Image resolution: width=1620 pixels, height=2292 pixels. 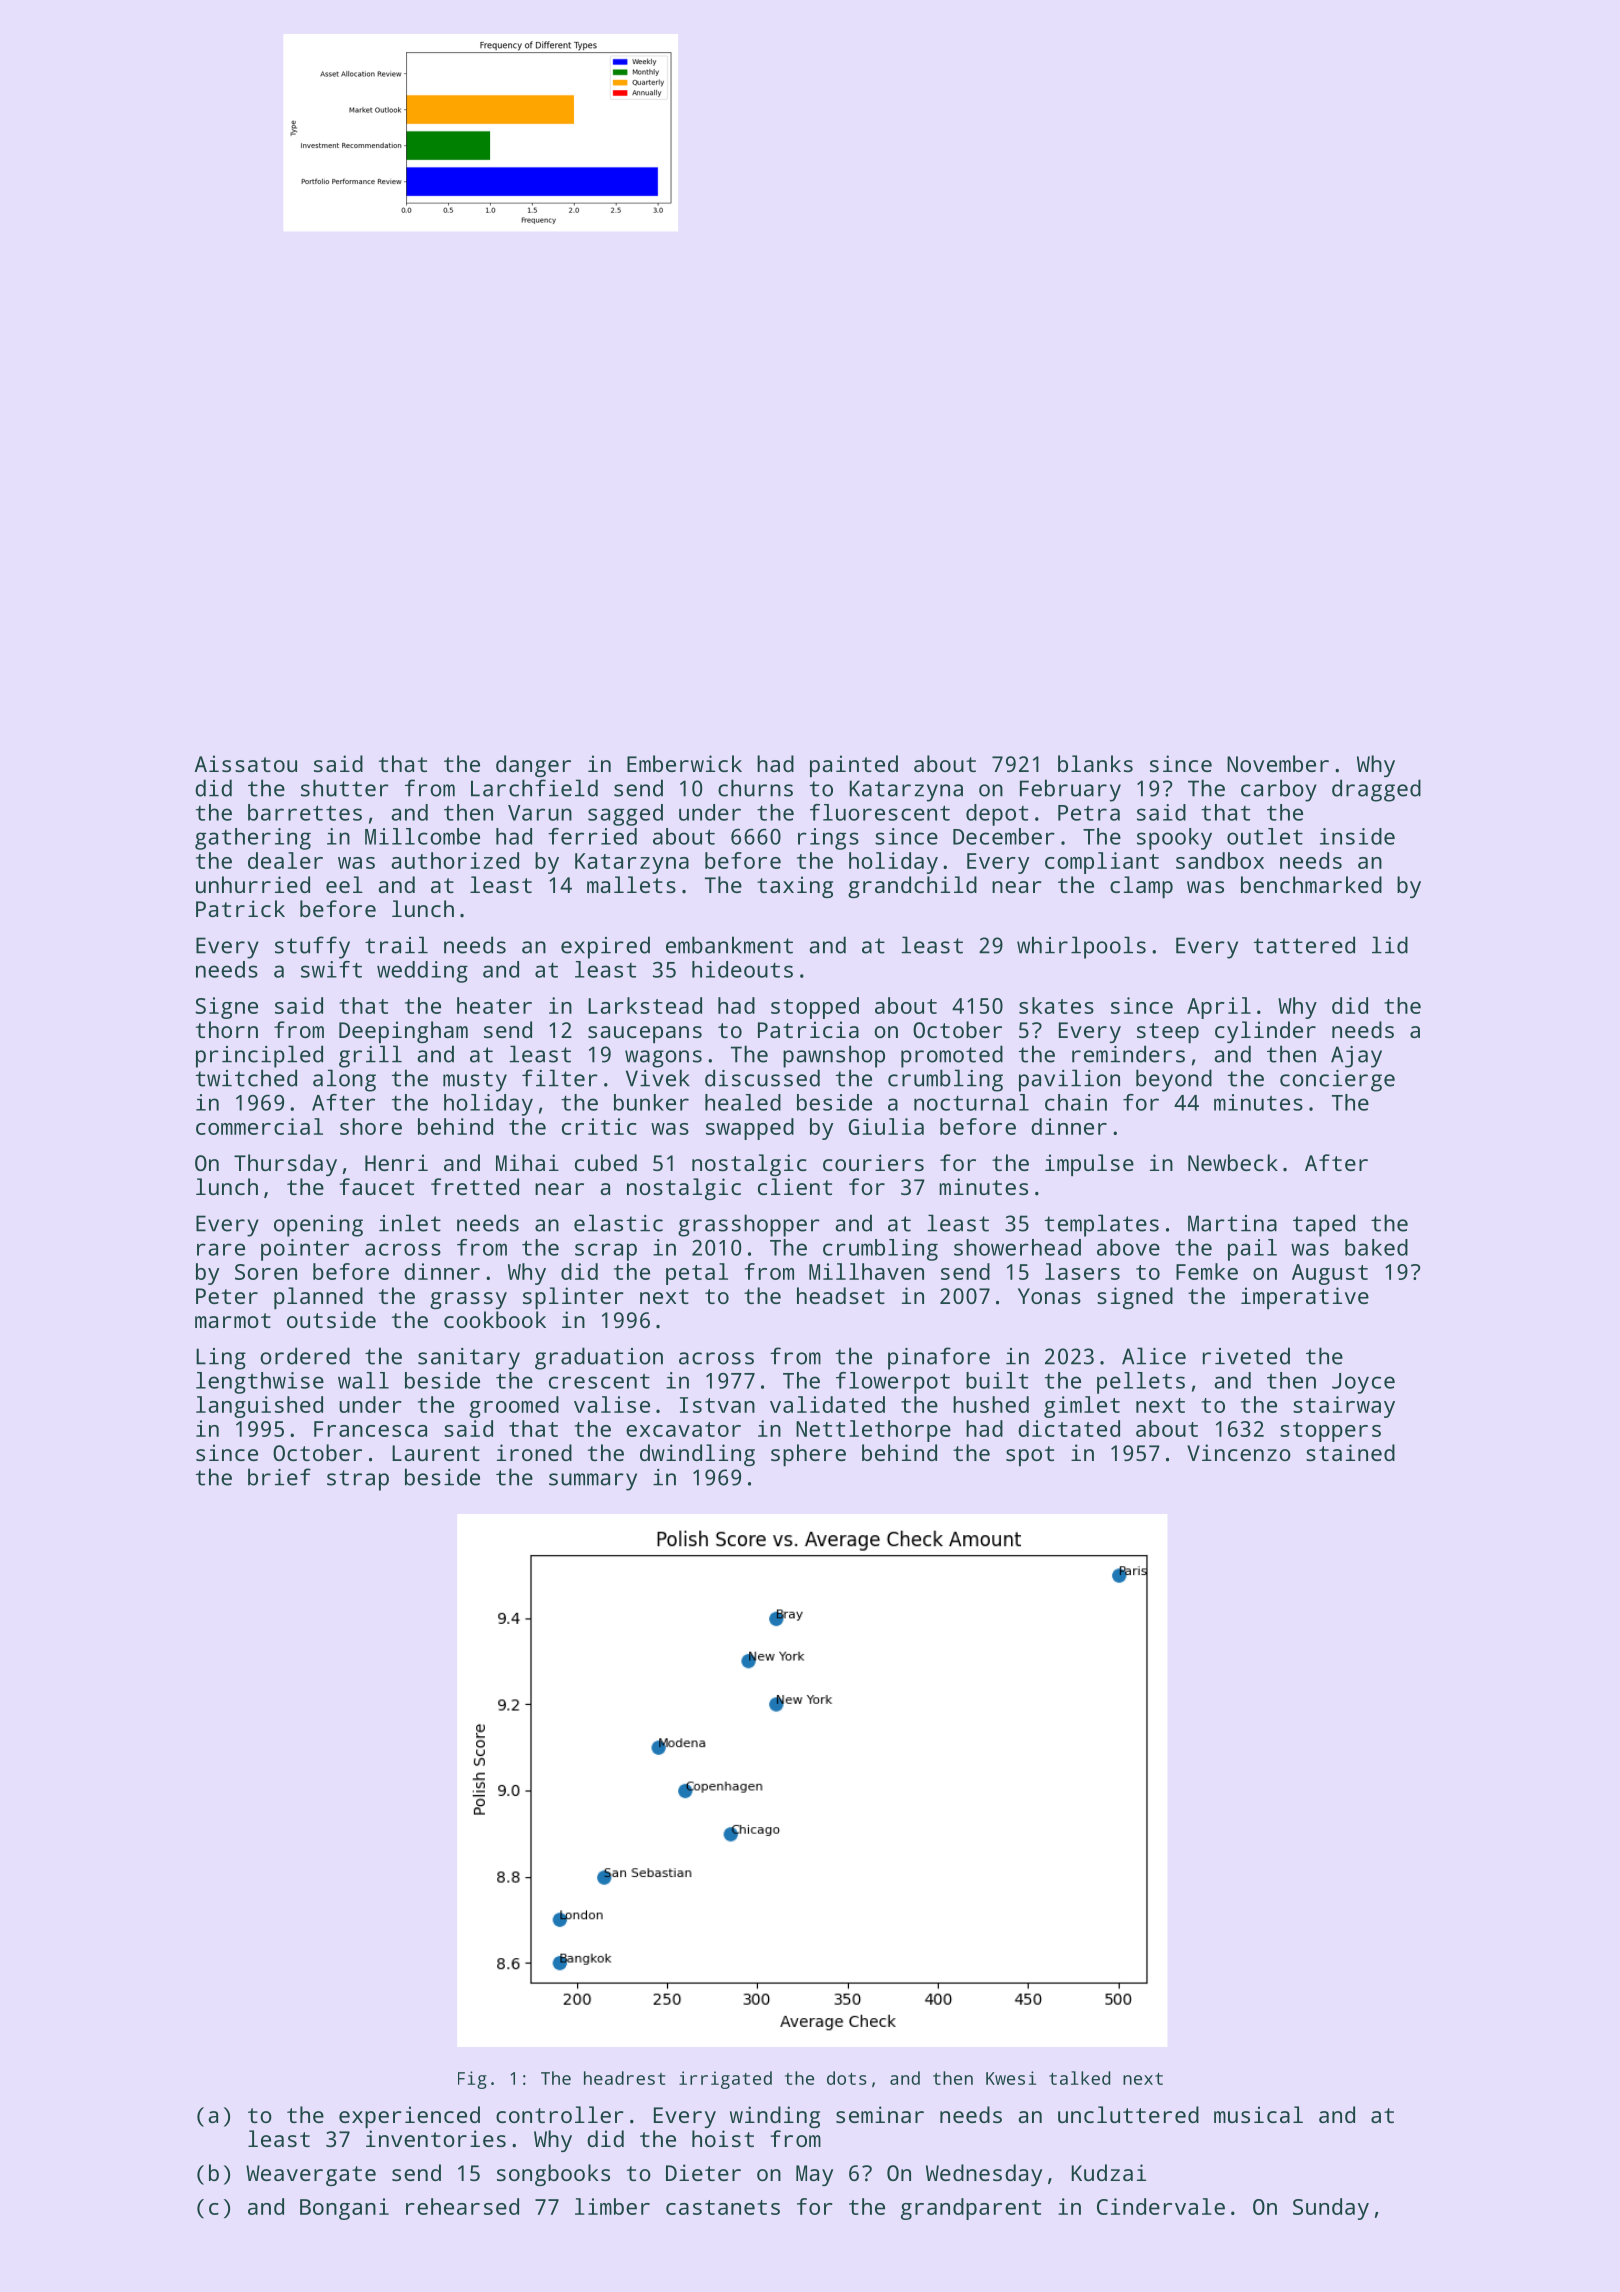 What do you see at coordinates (475, 1186) in the screenshot?
I see `fretted` at bounding box center [475, 1186].
